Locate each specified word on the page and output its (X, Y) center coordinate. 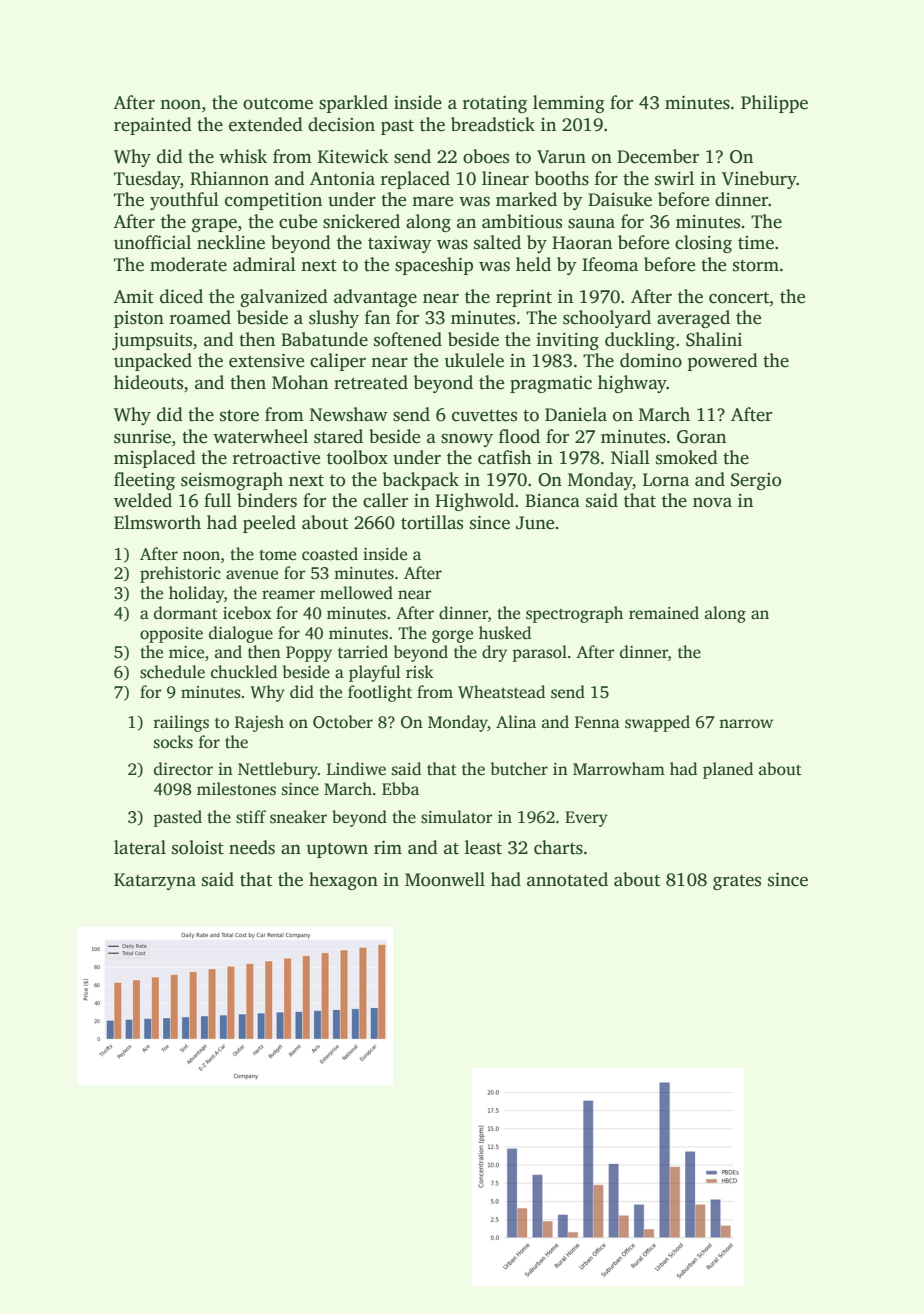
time (756, 243)
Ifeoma (610, 264)
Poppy (309, 654)
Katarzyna (155, 881)
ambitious (522, 221)
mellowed (356, 593)
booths (561, 178)
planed (728, 770)
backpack (420, 481)
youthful (184, 201)
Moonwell (445, 879)
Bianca (552, 501)
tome (277, 555)
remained (664, 613)
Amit (133, 297)
